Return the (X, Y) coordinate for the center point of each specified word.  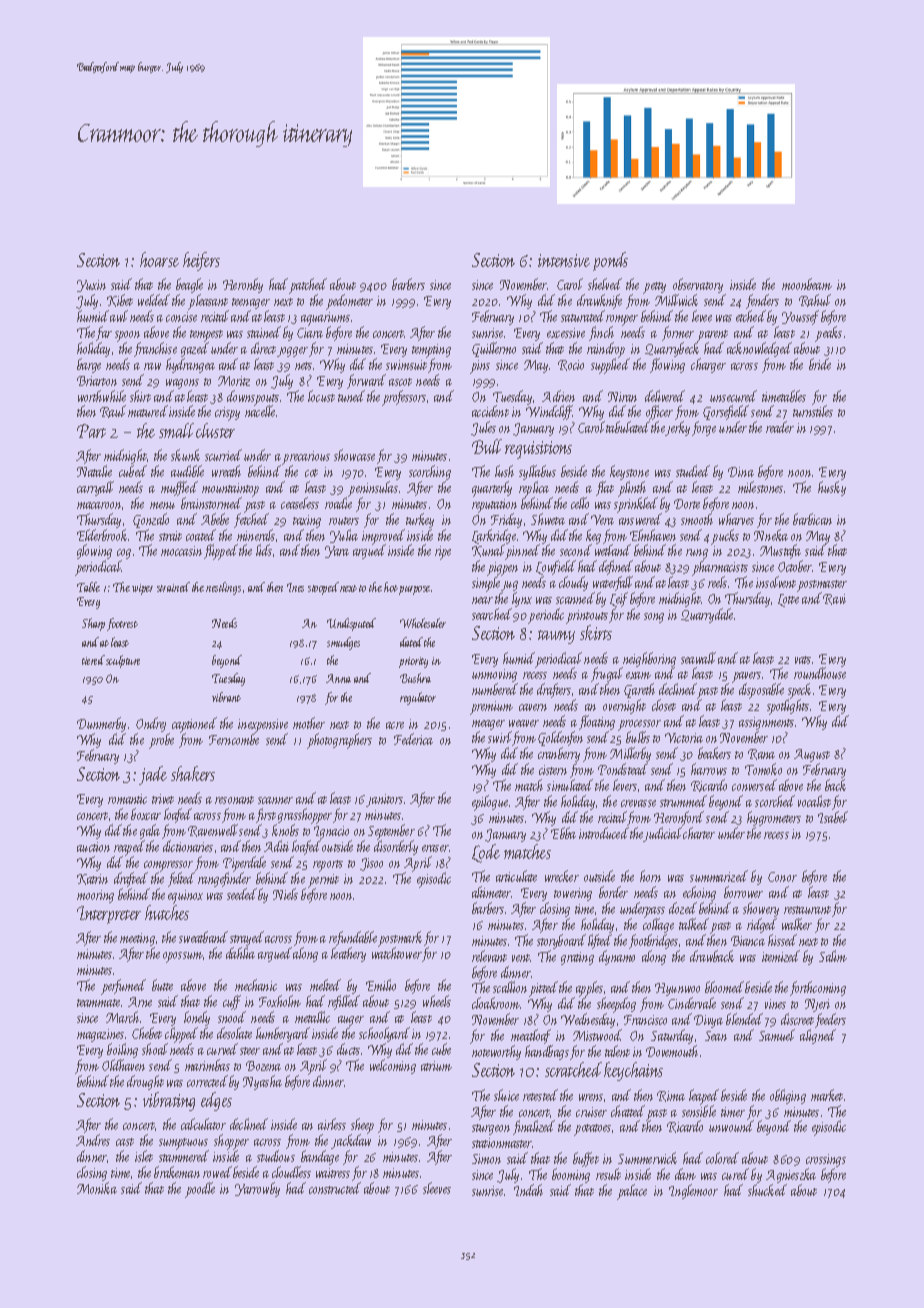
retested (540, 1095)
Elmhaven (653, 535)
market (827, 1095)
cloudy (573, 583)
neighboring (649, 660)
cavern (533, 707)
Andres (93, 1140)
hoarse (159, 259)
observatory (698, 285)
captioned (194, 725)
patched (308, 286)
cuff (232, 1002)
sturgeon (491, 1129)
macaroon (100, 506)
